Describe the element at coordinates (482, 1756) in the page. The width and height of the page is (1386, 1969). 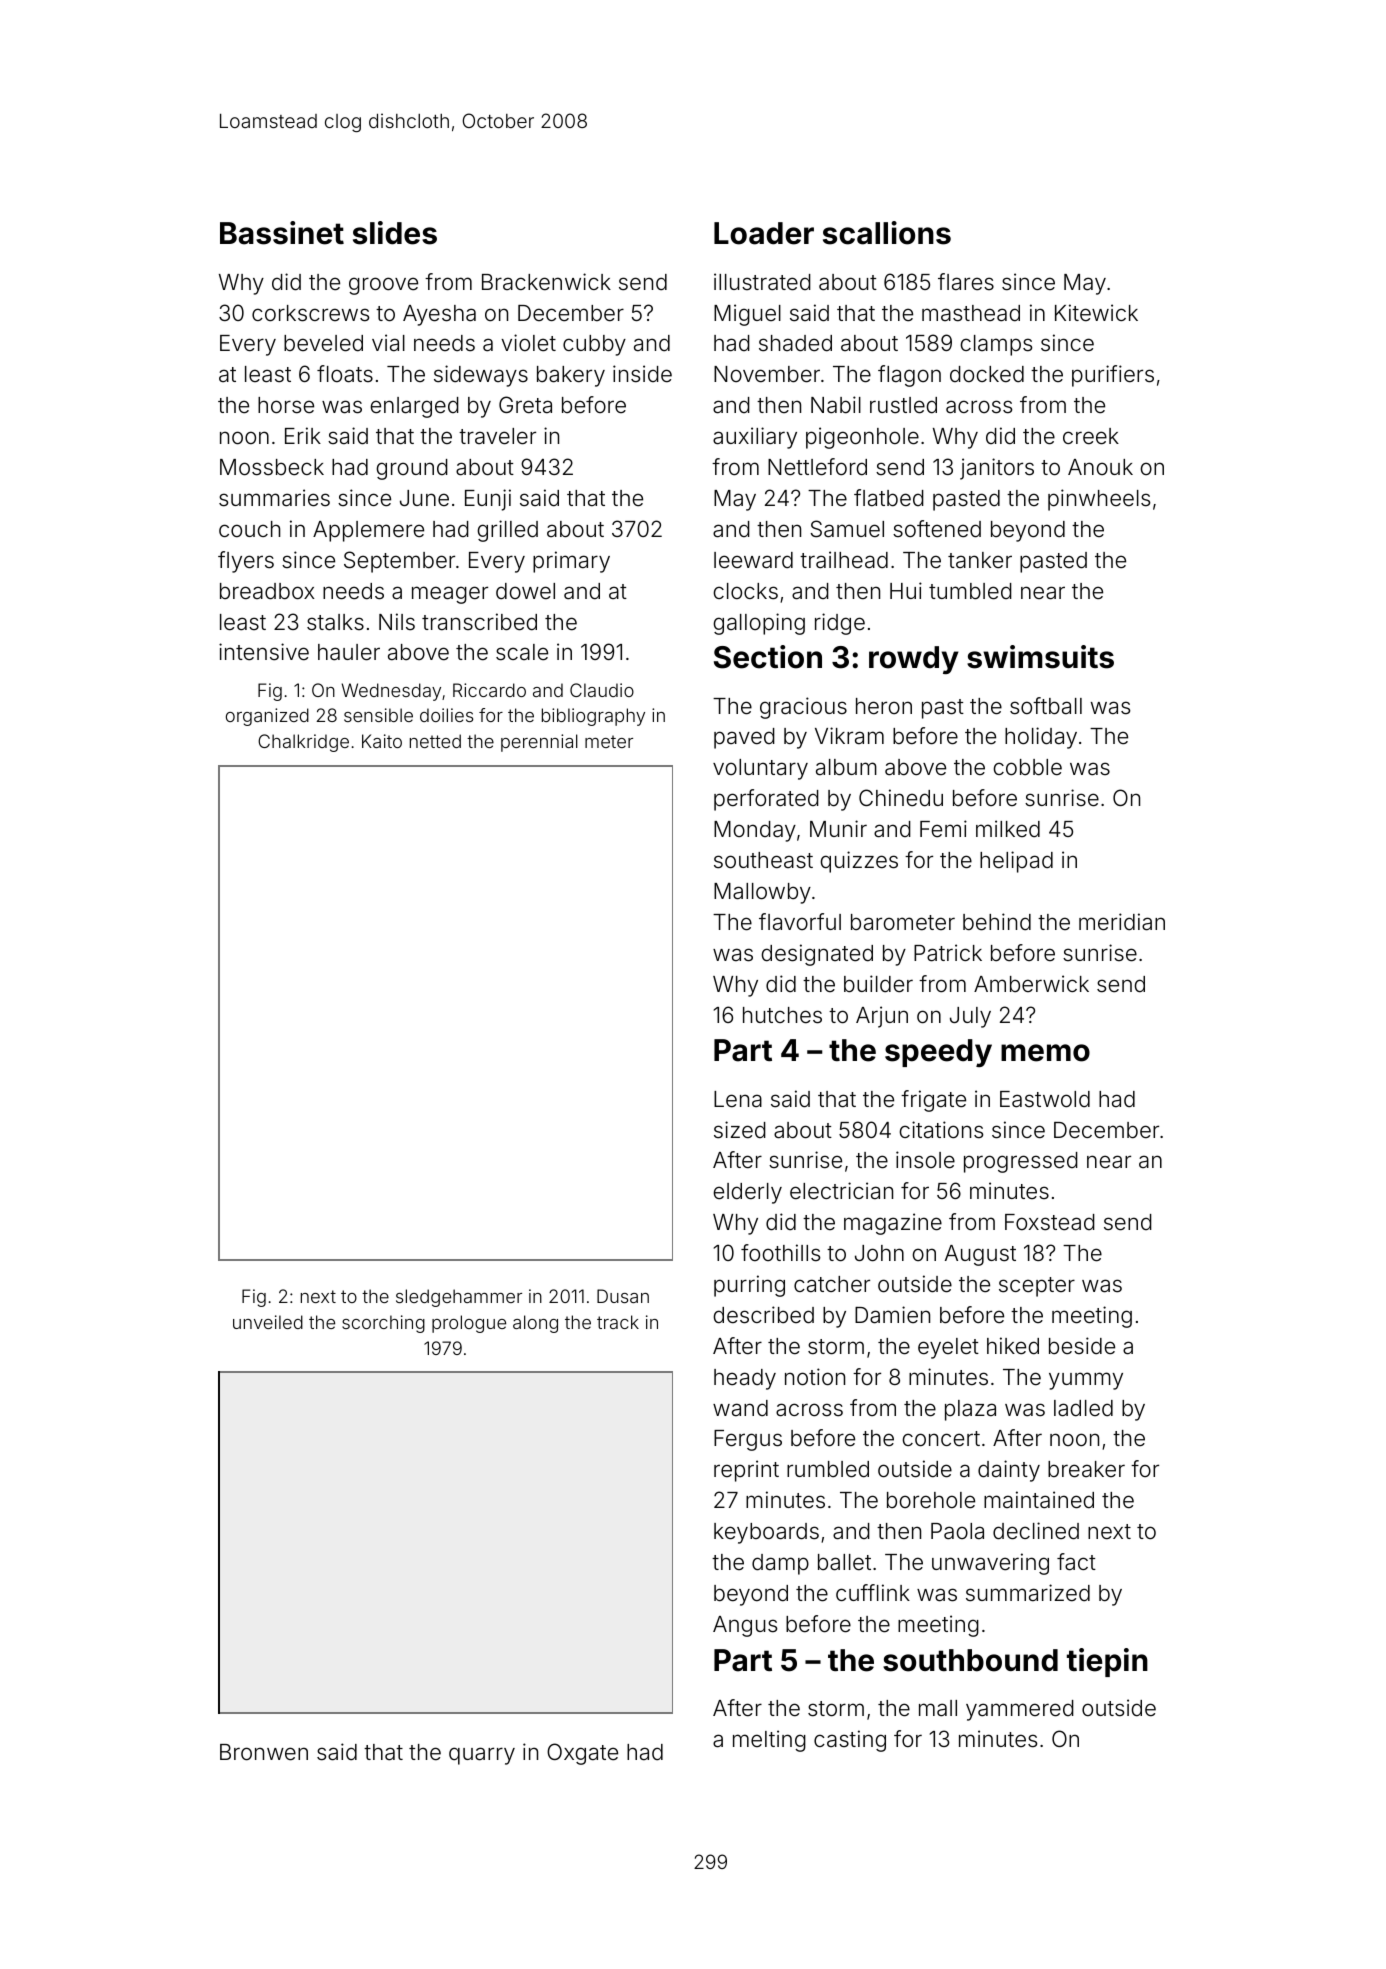
I see `quarry` at that location.
